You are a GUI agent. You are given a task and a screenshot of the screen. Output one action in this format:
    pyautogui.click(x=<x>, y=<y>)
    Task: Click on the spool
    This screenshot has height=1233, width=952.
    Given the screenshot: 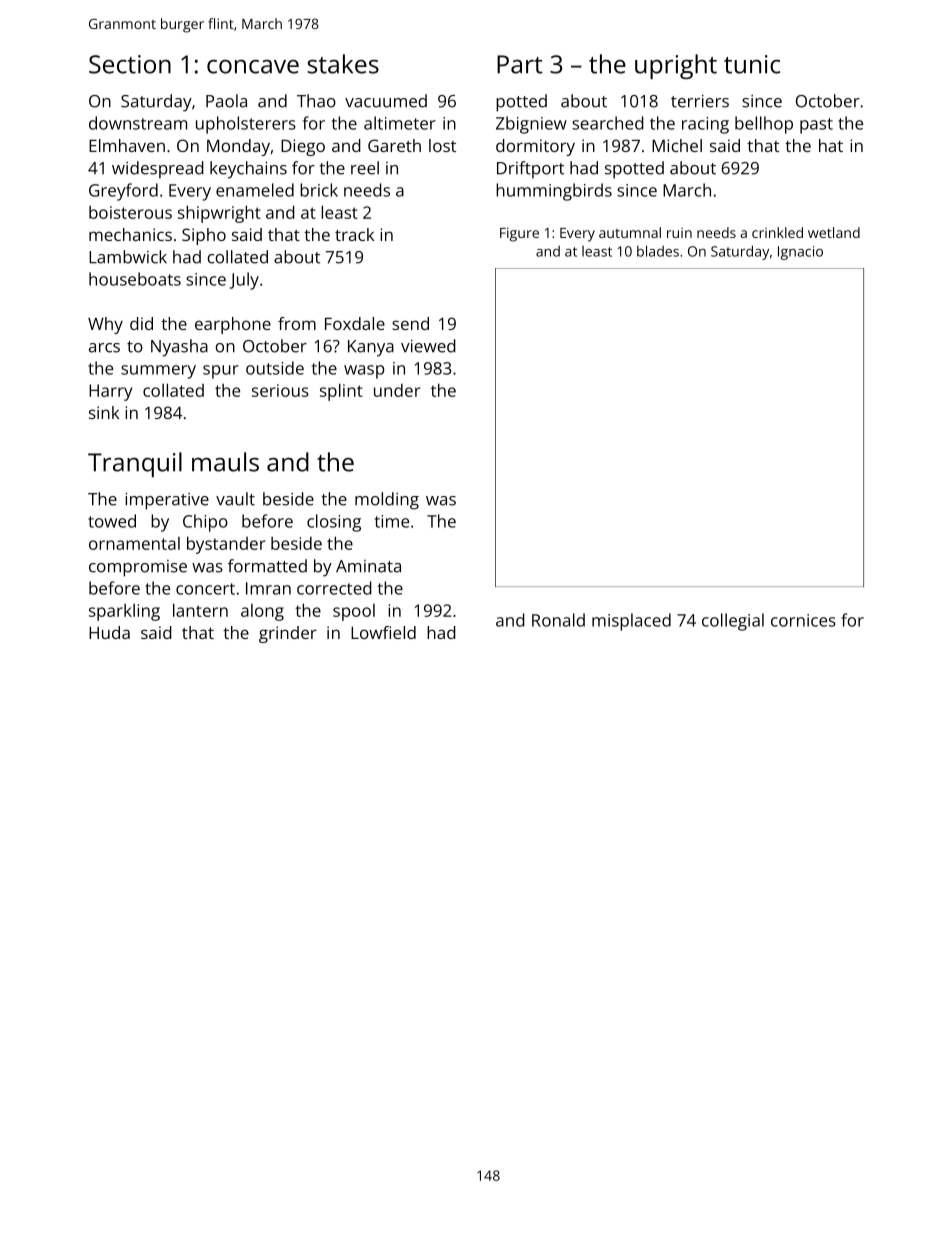 What is the action you would take?
    pyautogui.click(x=354, y=612)
